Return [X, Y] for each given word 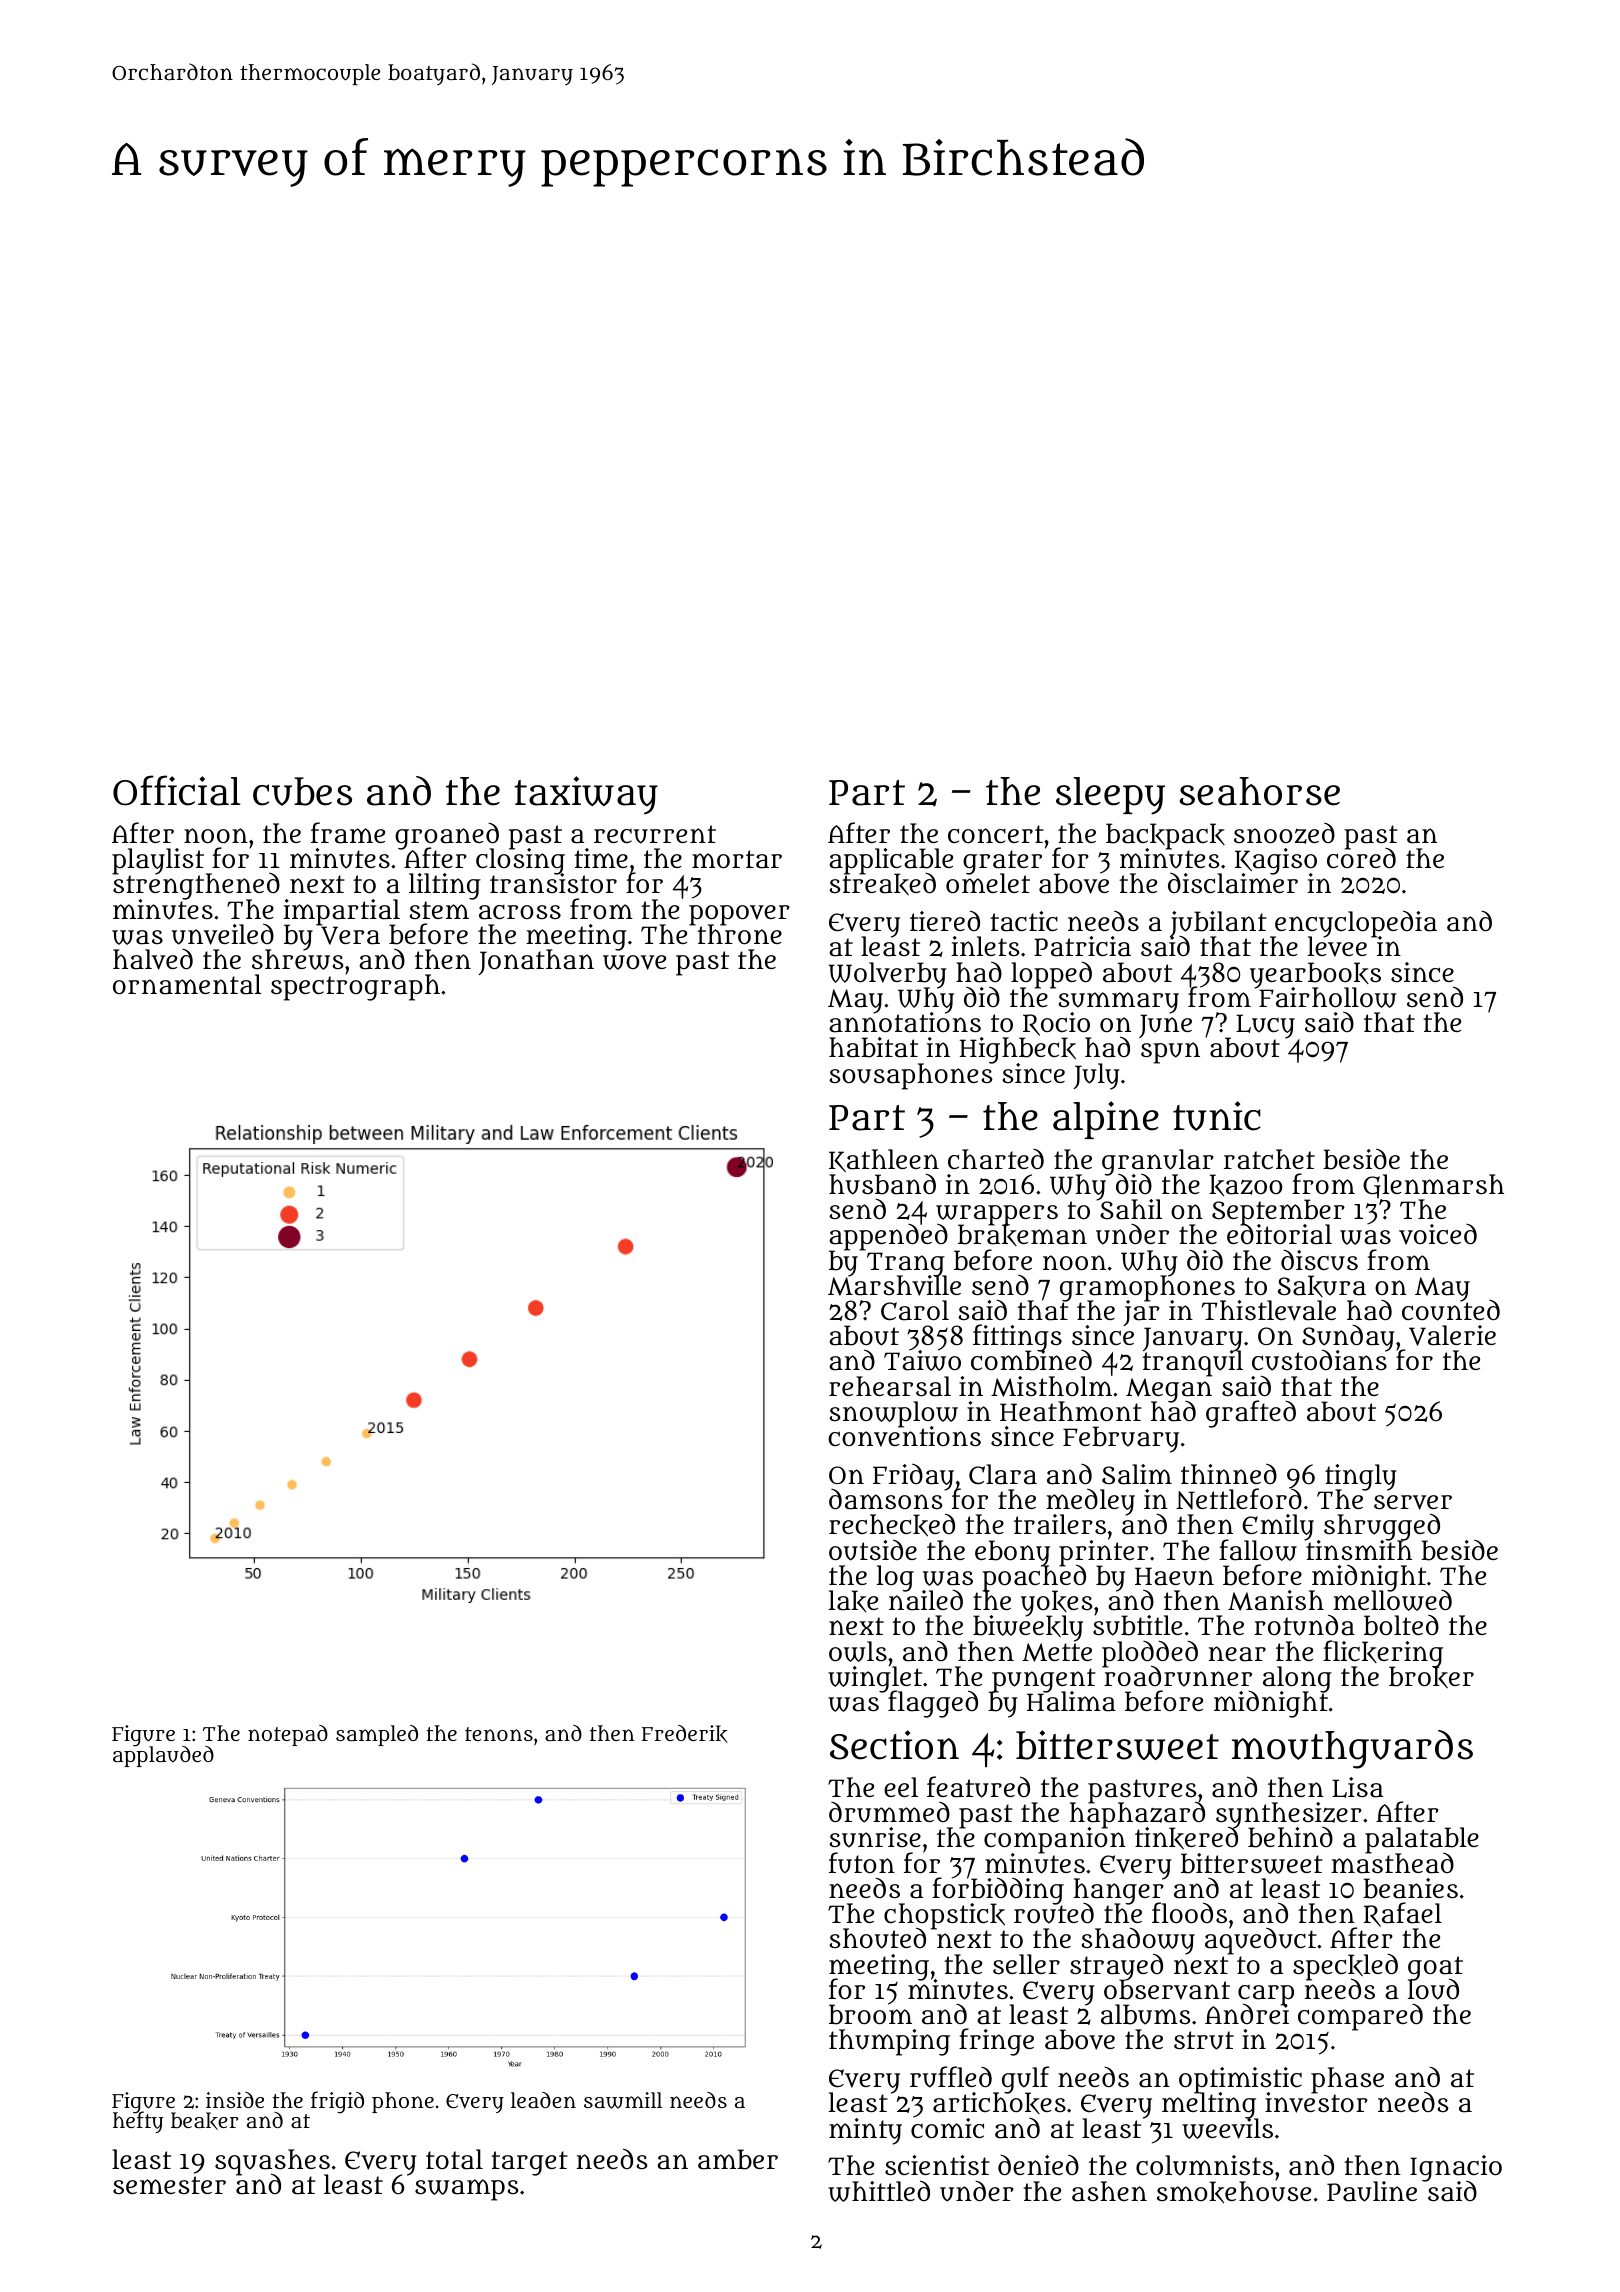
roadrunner [1177, 1677]
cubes [302, 791]
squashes [272, 2162]
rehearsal [890, 1386]
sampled [377, 1735]
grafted [1251, 1414]
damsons [886, 1500]
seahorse [1260, 791]
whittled [879, 2191]
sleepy [1110, 796]
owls [858, 1651]
